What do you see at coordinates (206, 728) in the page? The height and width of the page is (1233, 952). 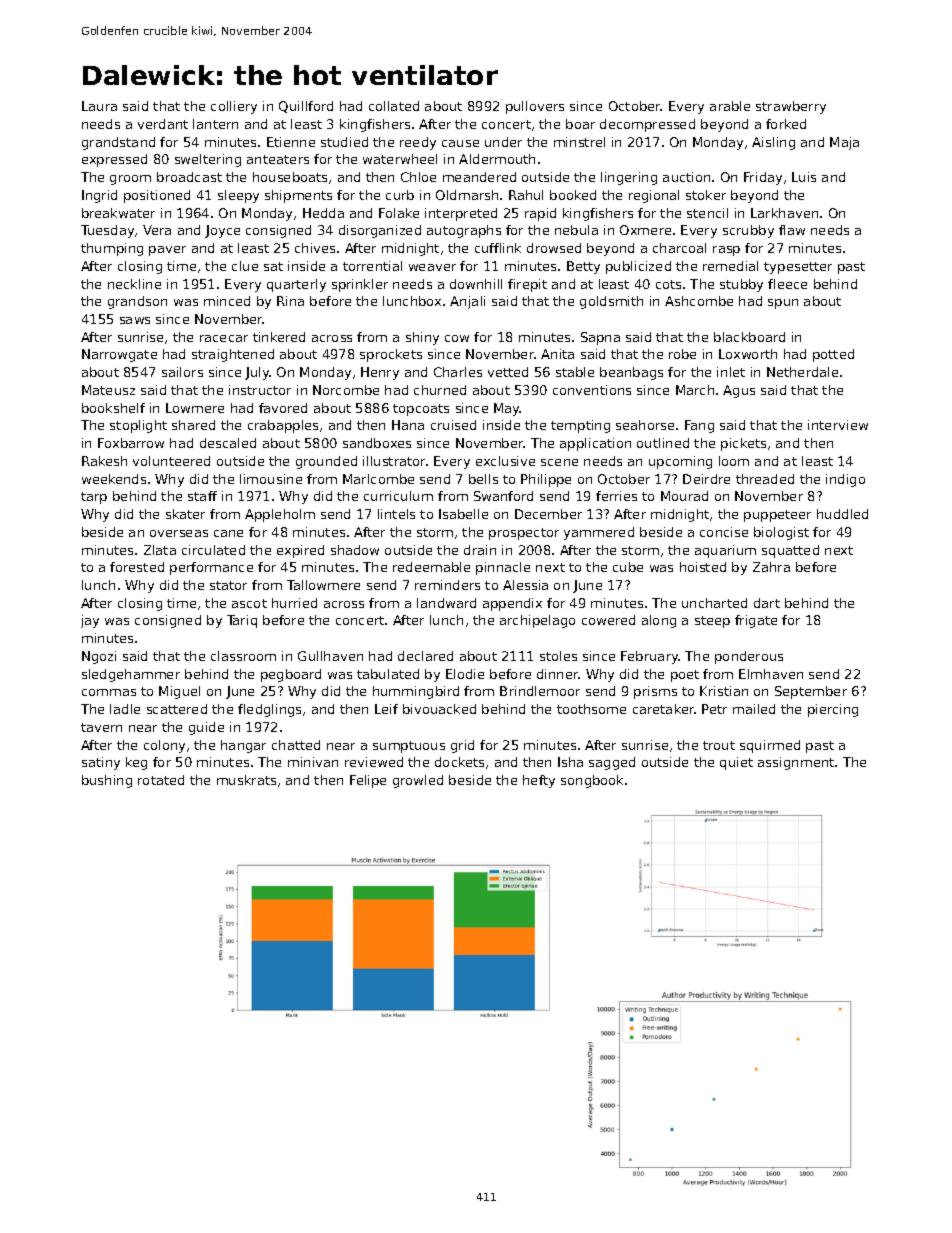 I see `guide` at bounding box center [206, 728].
